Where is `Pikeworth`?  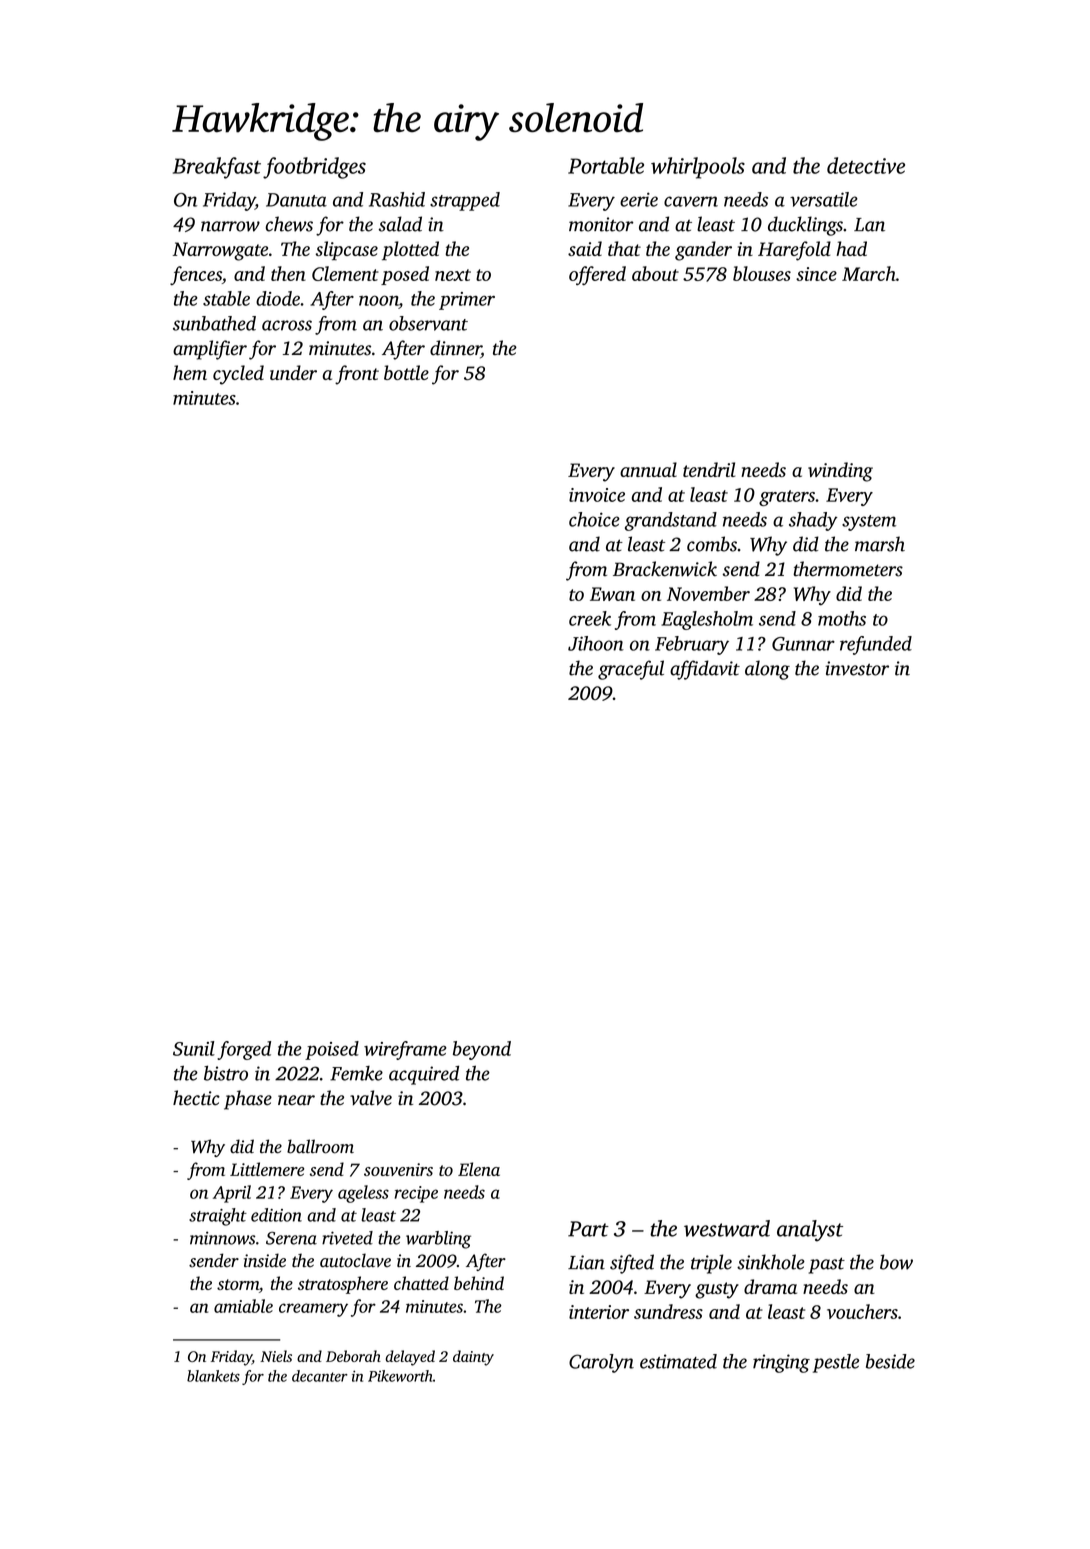
Pikeworth is located at coordinates (400, 1376).
